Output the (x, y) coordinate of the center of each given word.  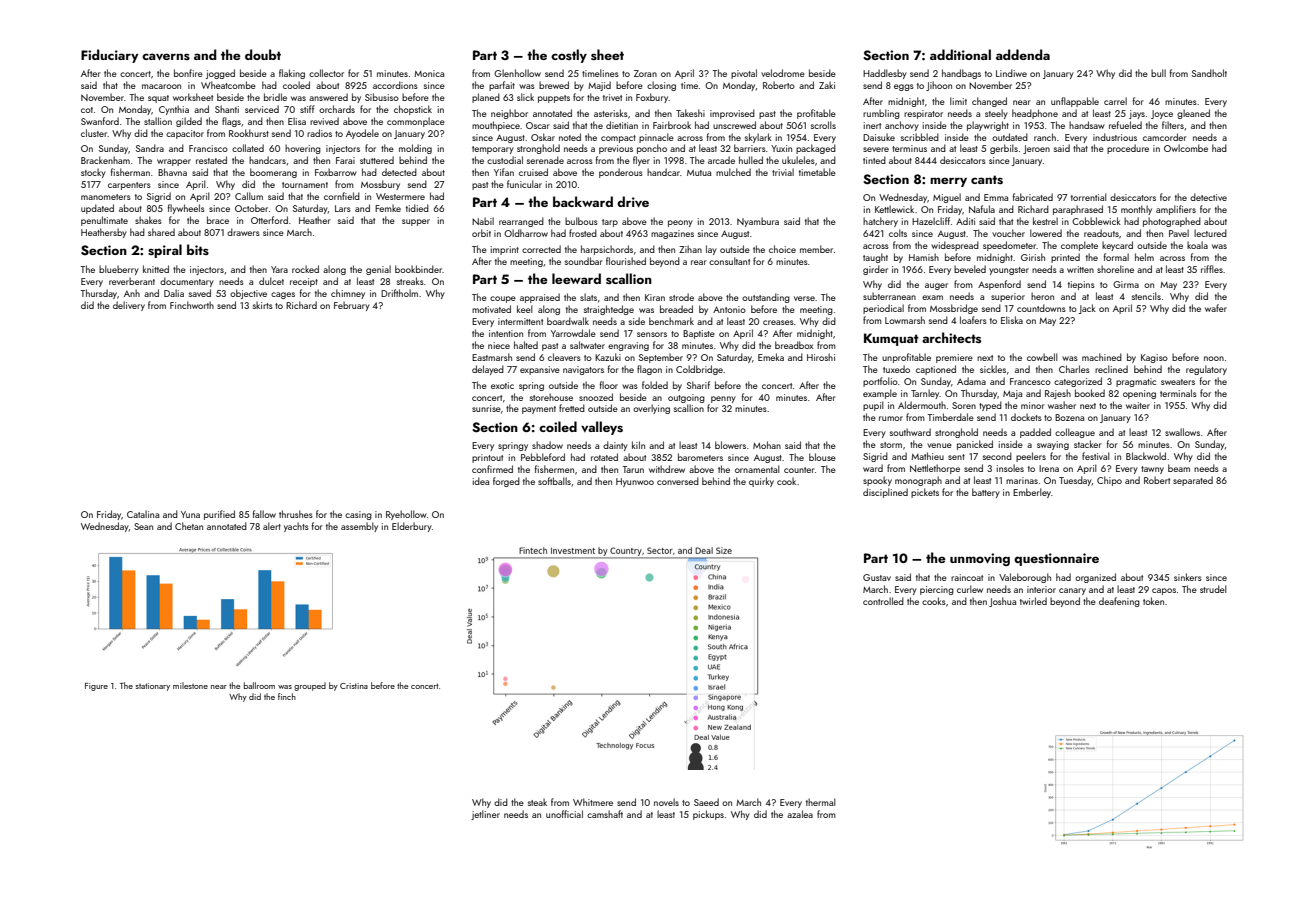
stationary (153, 687)
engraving (628, 346)
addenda (1023, 54)
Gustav (877, 577)
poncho (652, 149)
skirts (263, 305)
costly (569, 56)
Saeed (706, 802)
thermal (821, 802)
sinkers (1188, 577)
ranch (1045, 137)
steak (537, 802)
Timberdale (951, 417)
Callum (249, 196)
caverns (166, 57)
